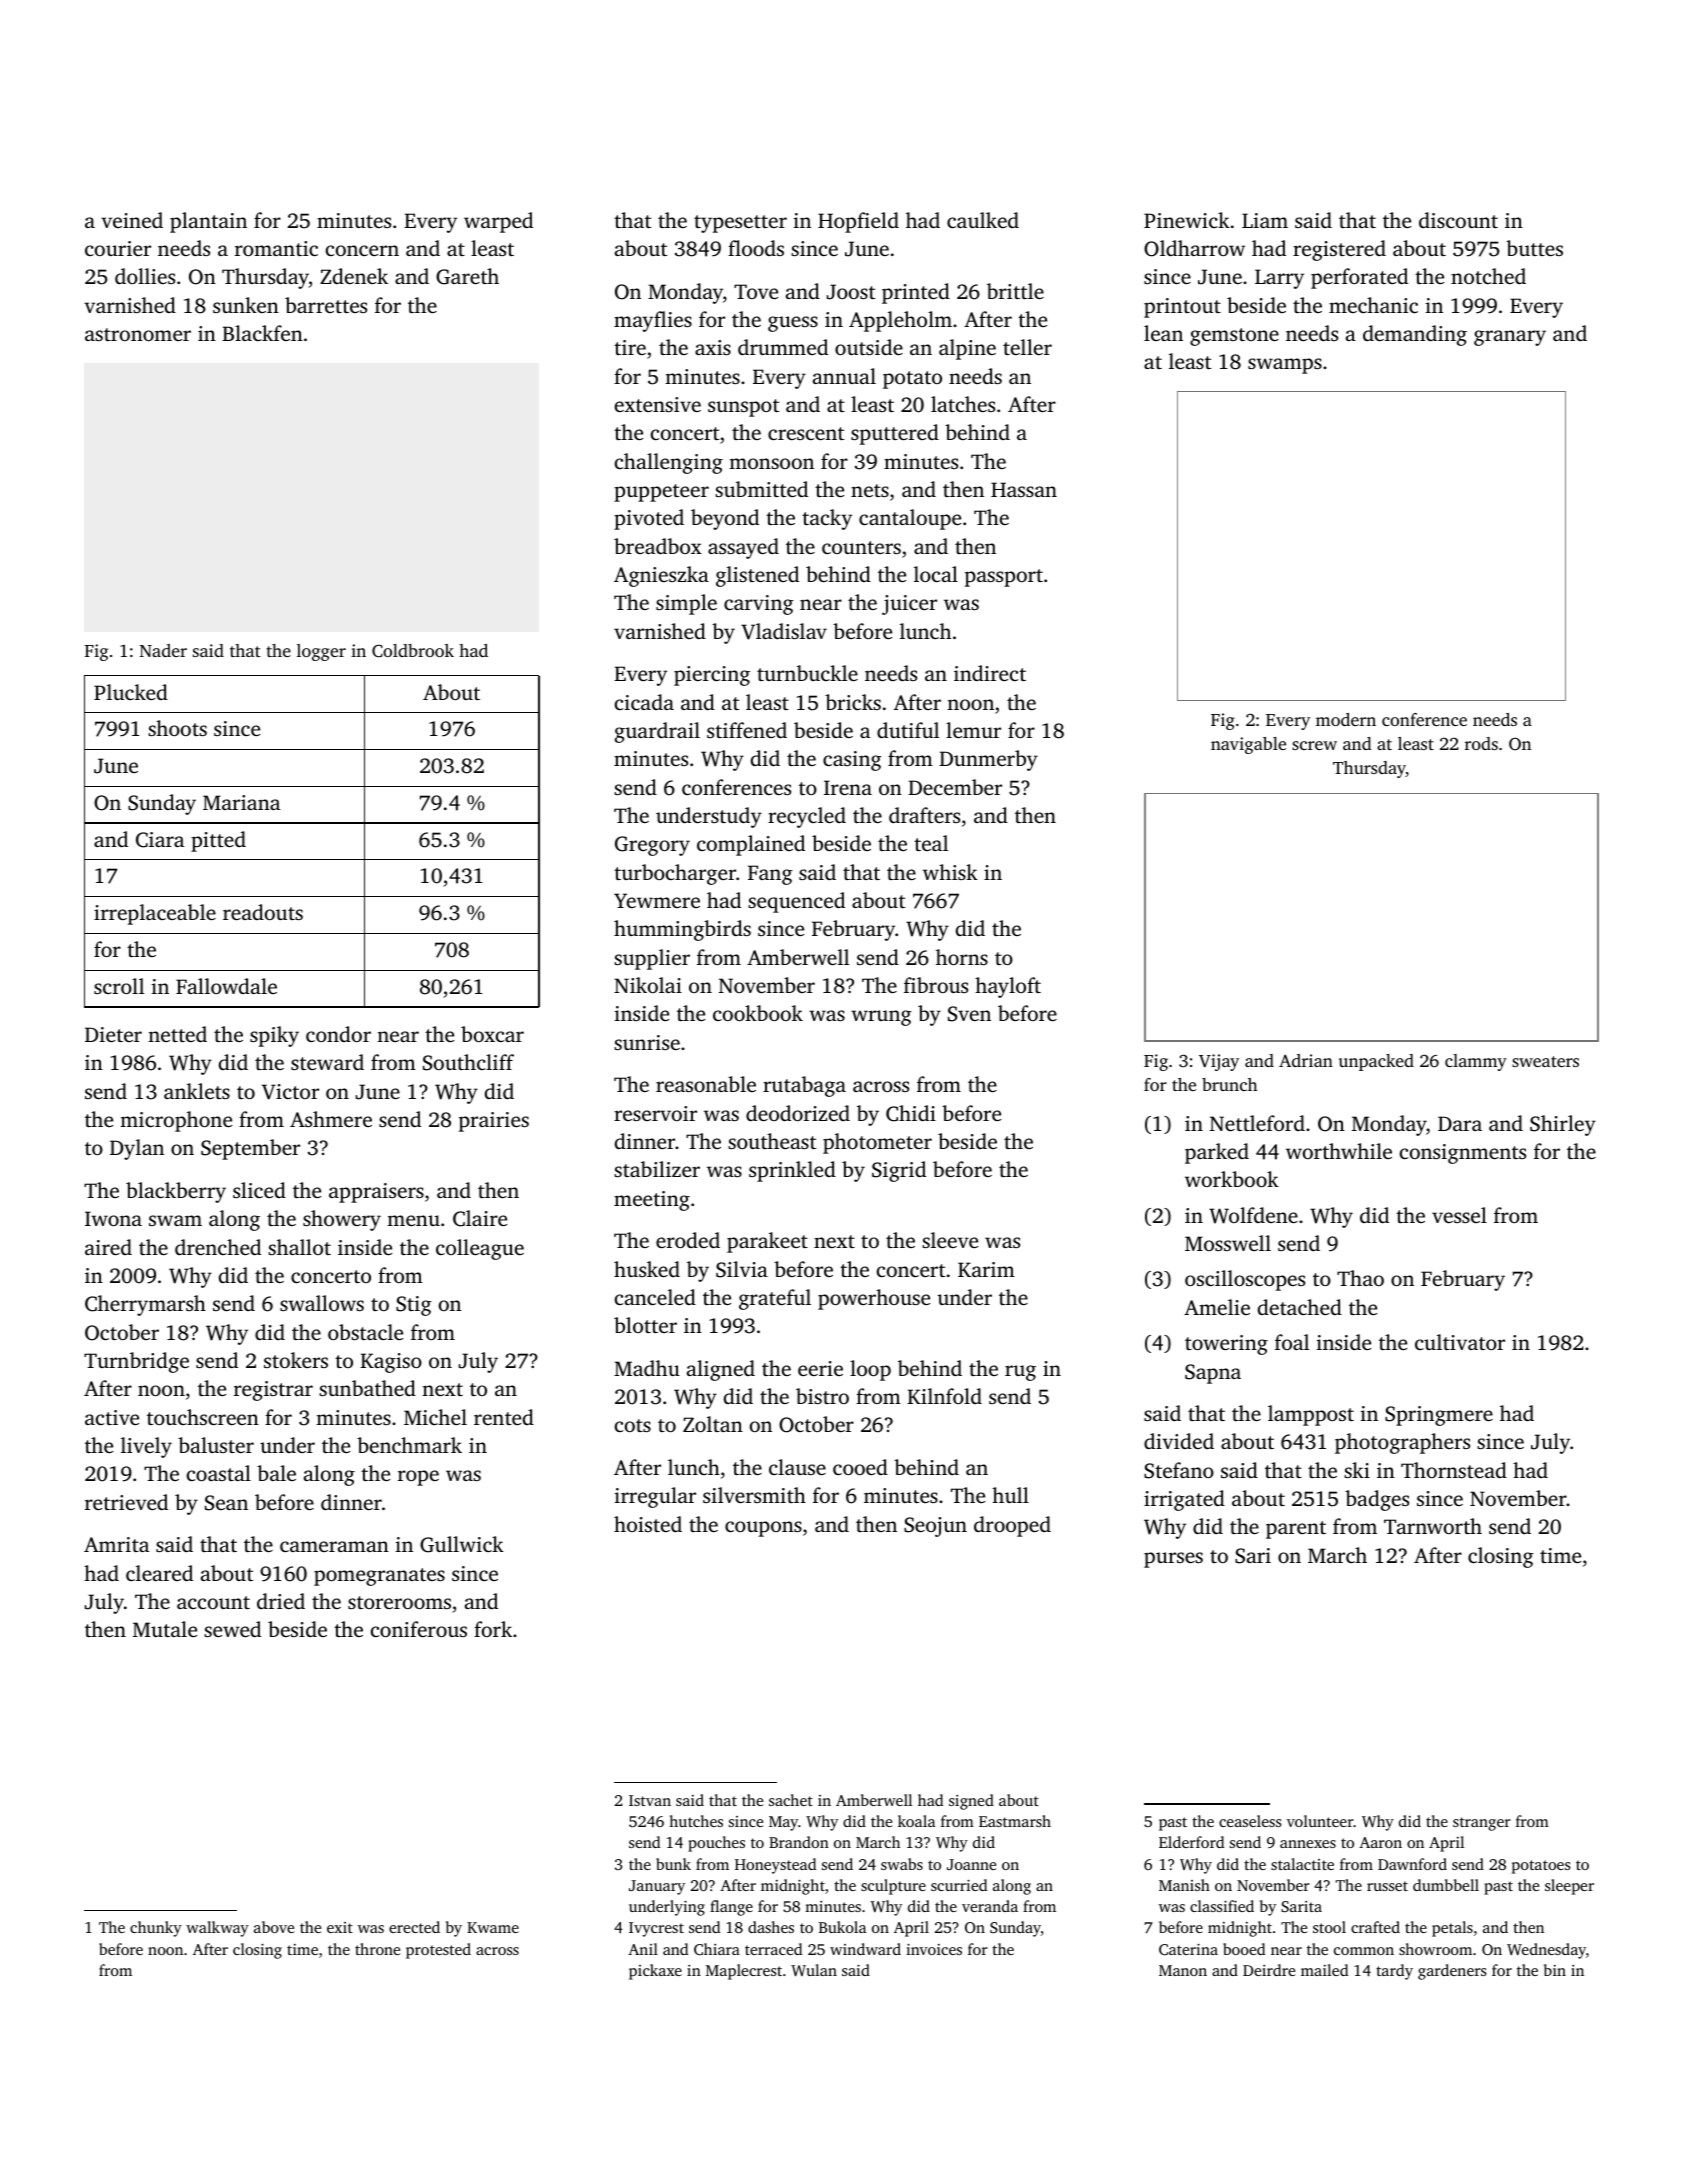  Describe the element at coordinates (493, 1629) in the screenshot. I see `fork` at that location.
